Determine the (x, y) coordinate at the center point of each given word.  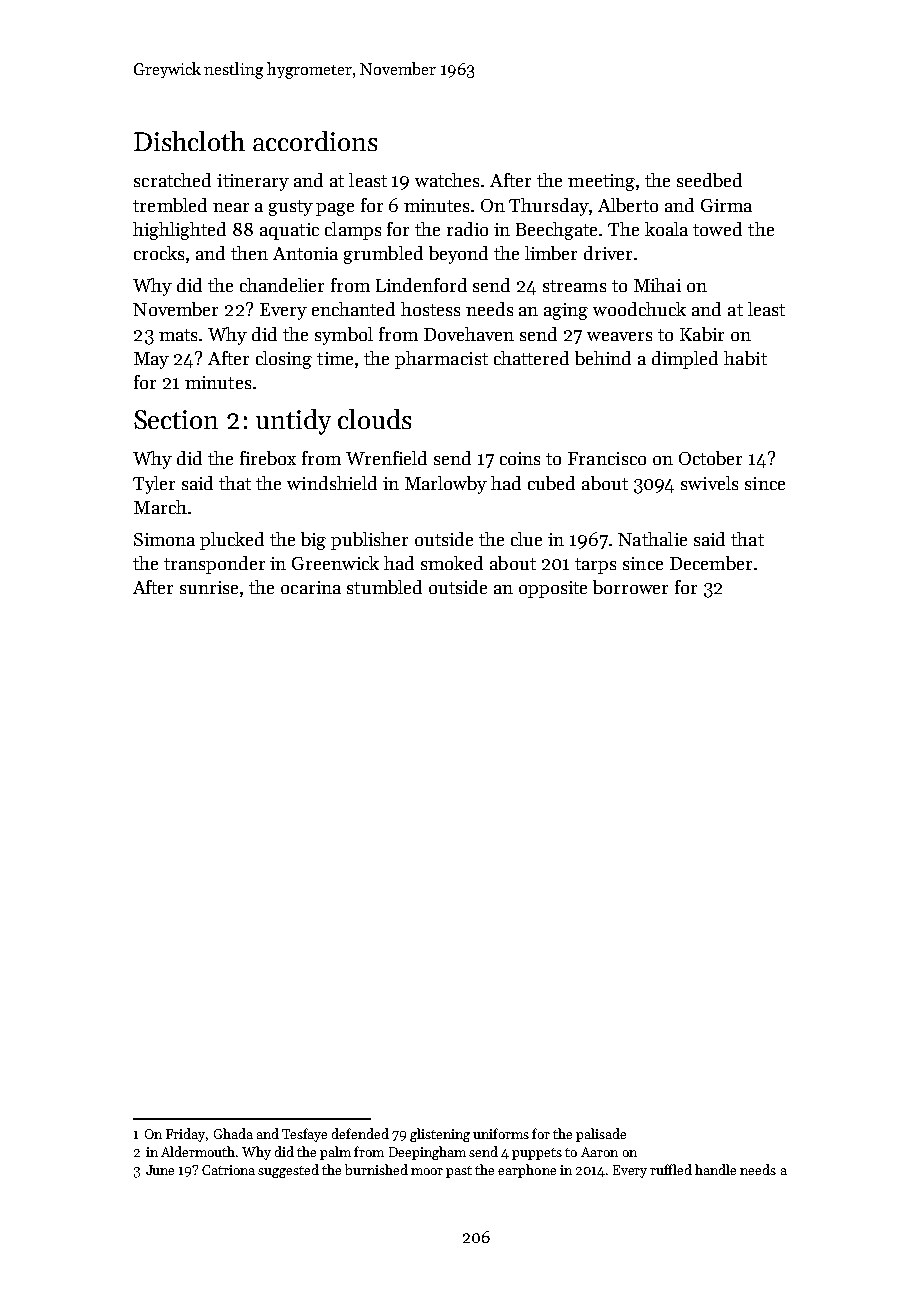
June (160, 1170)
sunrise (209, 587)
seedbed (709, 180)
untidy (293, 422)
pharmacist (441, 360)
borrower (630, 587)
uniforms (501, 1133)
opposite (553, 589)
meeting (601, 182)
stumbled (384, 587)
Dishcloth (189, 141)
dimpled (685, 360)
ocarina (311, 587)
